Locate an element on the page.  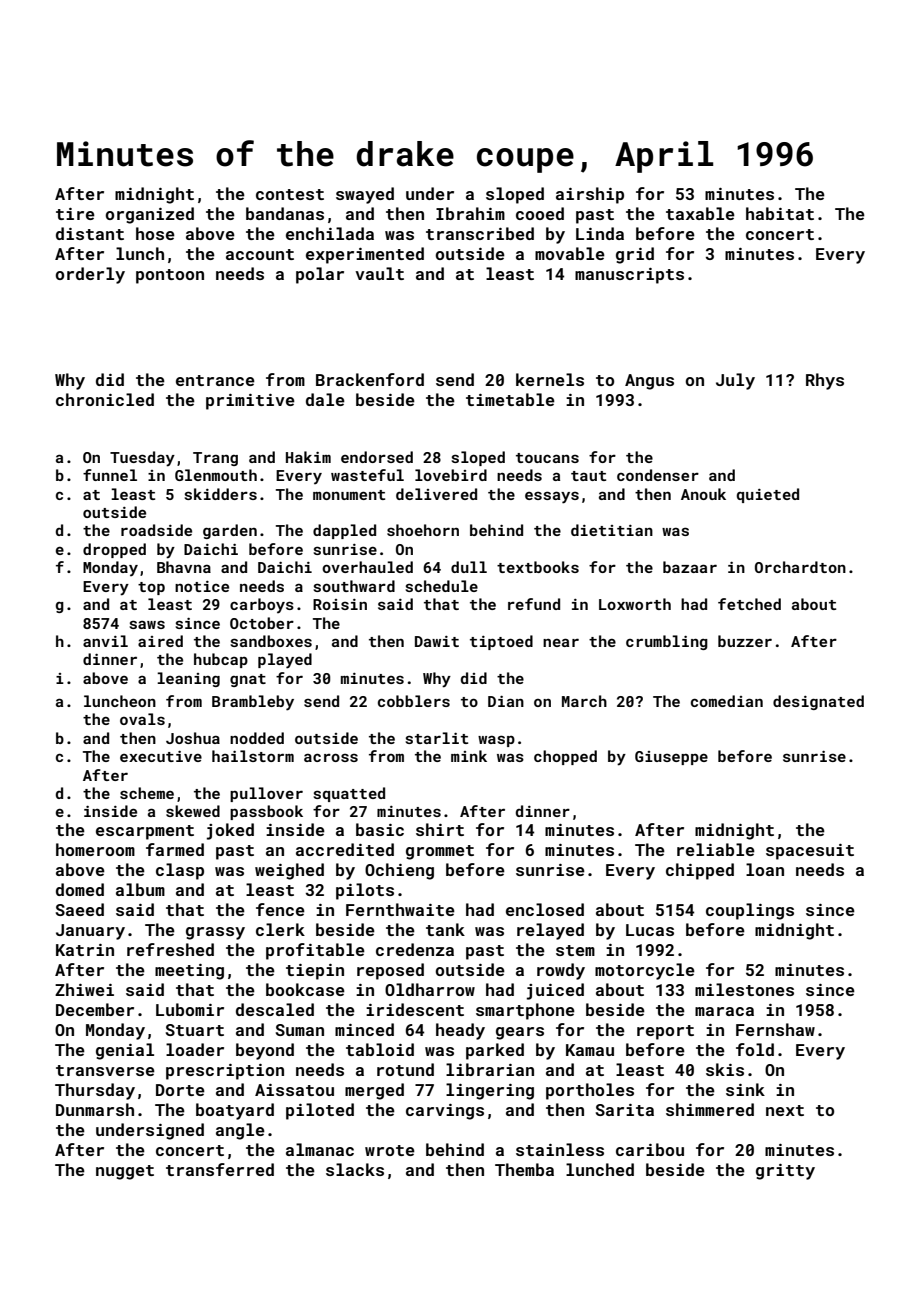
shirt is located at coordinates (440, 829).
